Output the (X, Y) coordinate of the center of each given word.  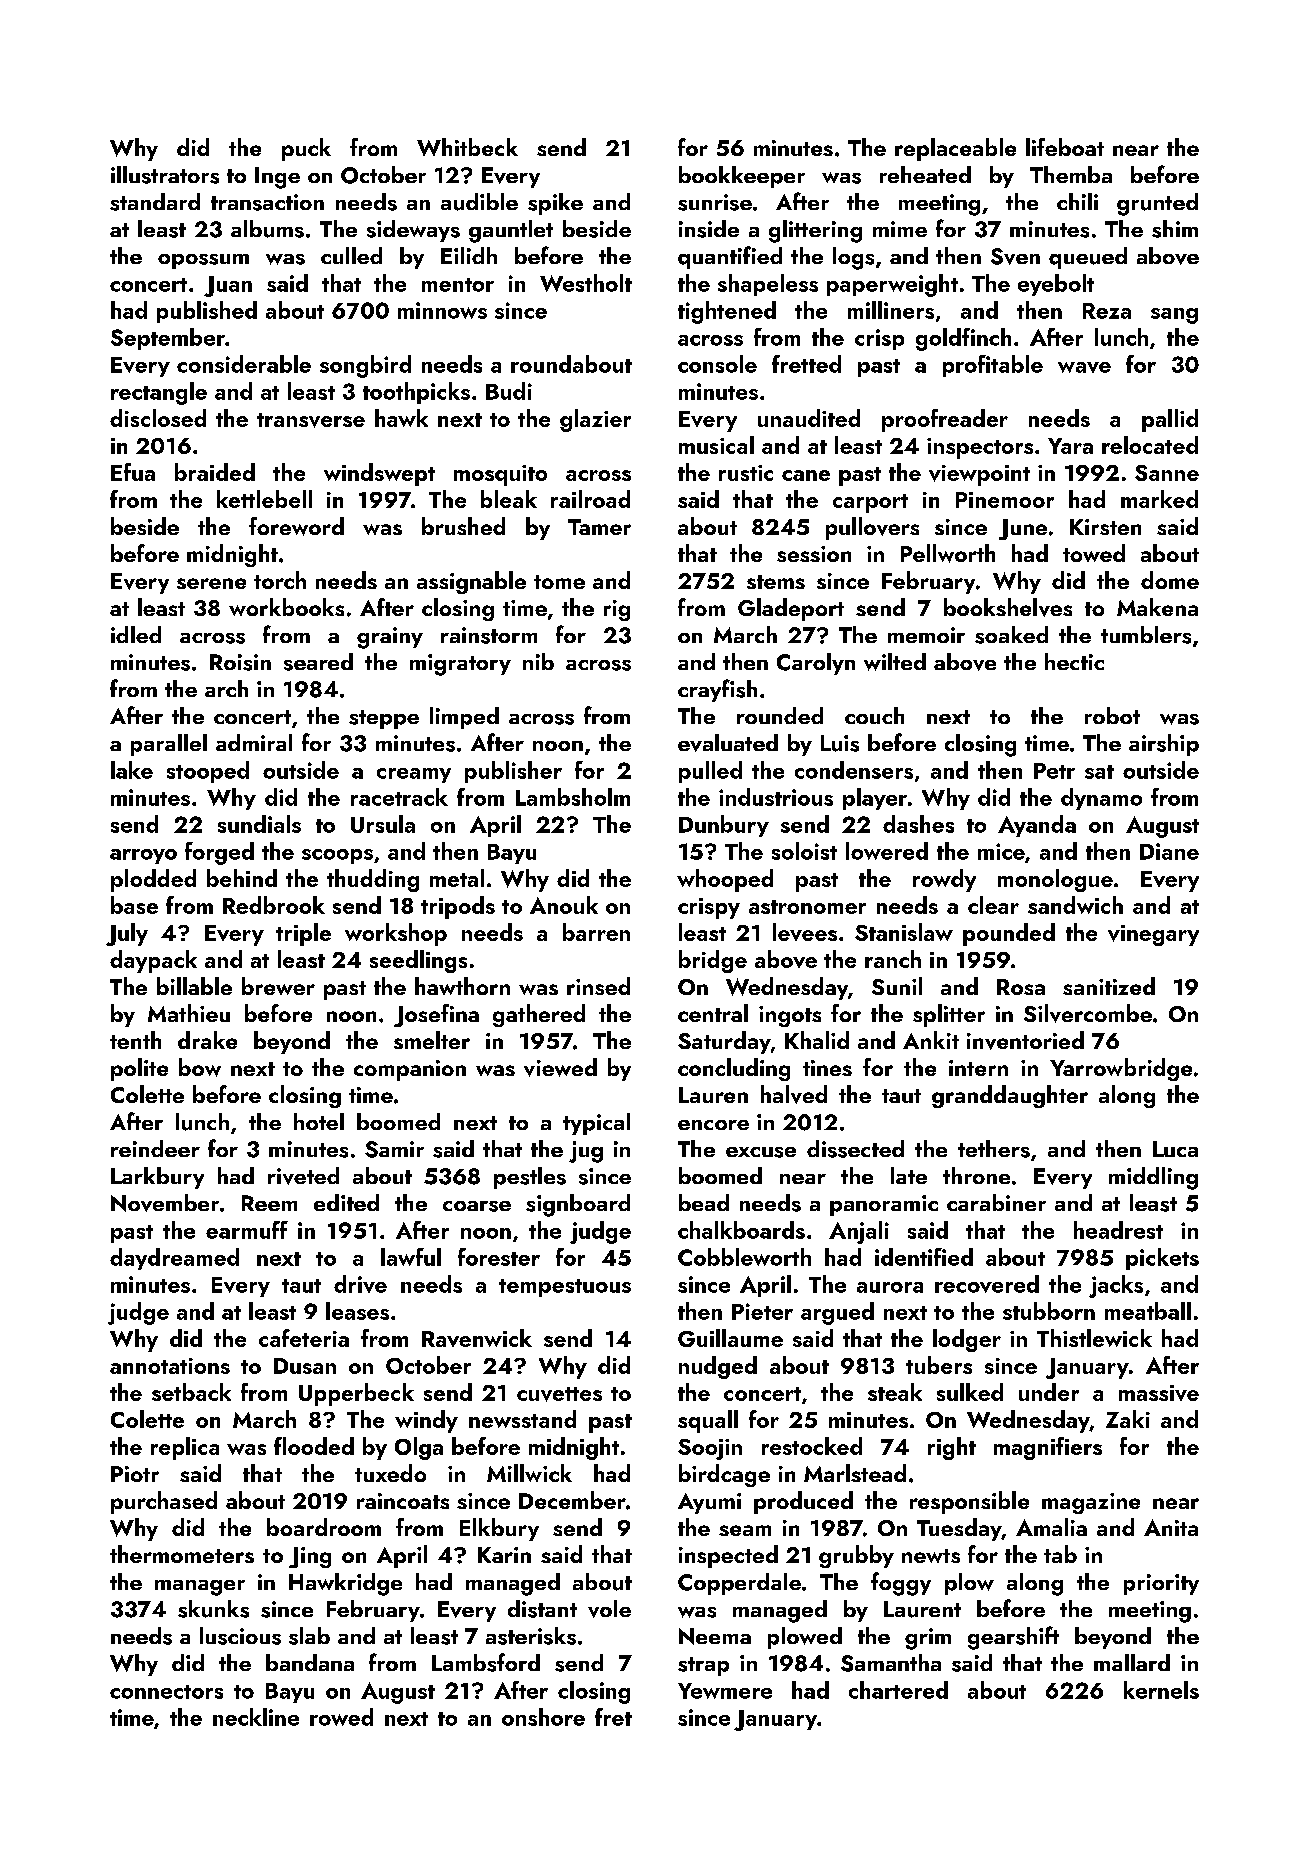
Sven (1015, 256)
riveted (303, 1176)
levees (805, 932)
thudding (373, 880)
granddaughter (1010, 1096)
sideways (413, 231)
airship (1164, 745)
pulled (710, 772)
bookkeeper (742, 177)
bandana (310, 1662)
